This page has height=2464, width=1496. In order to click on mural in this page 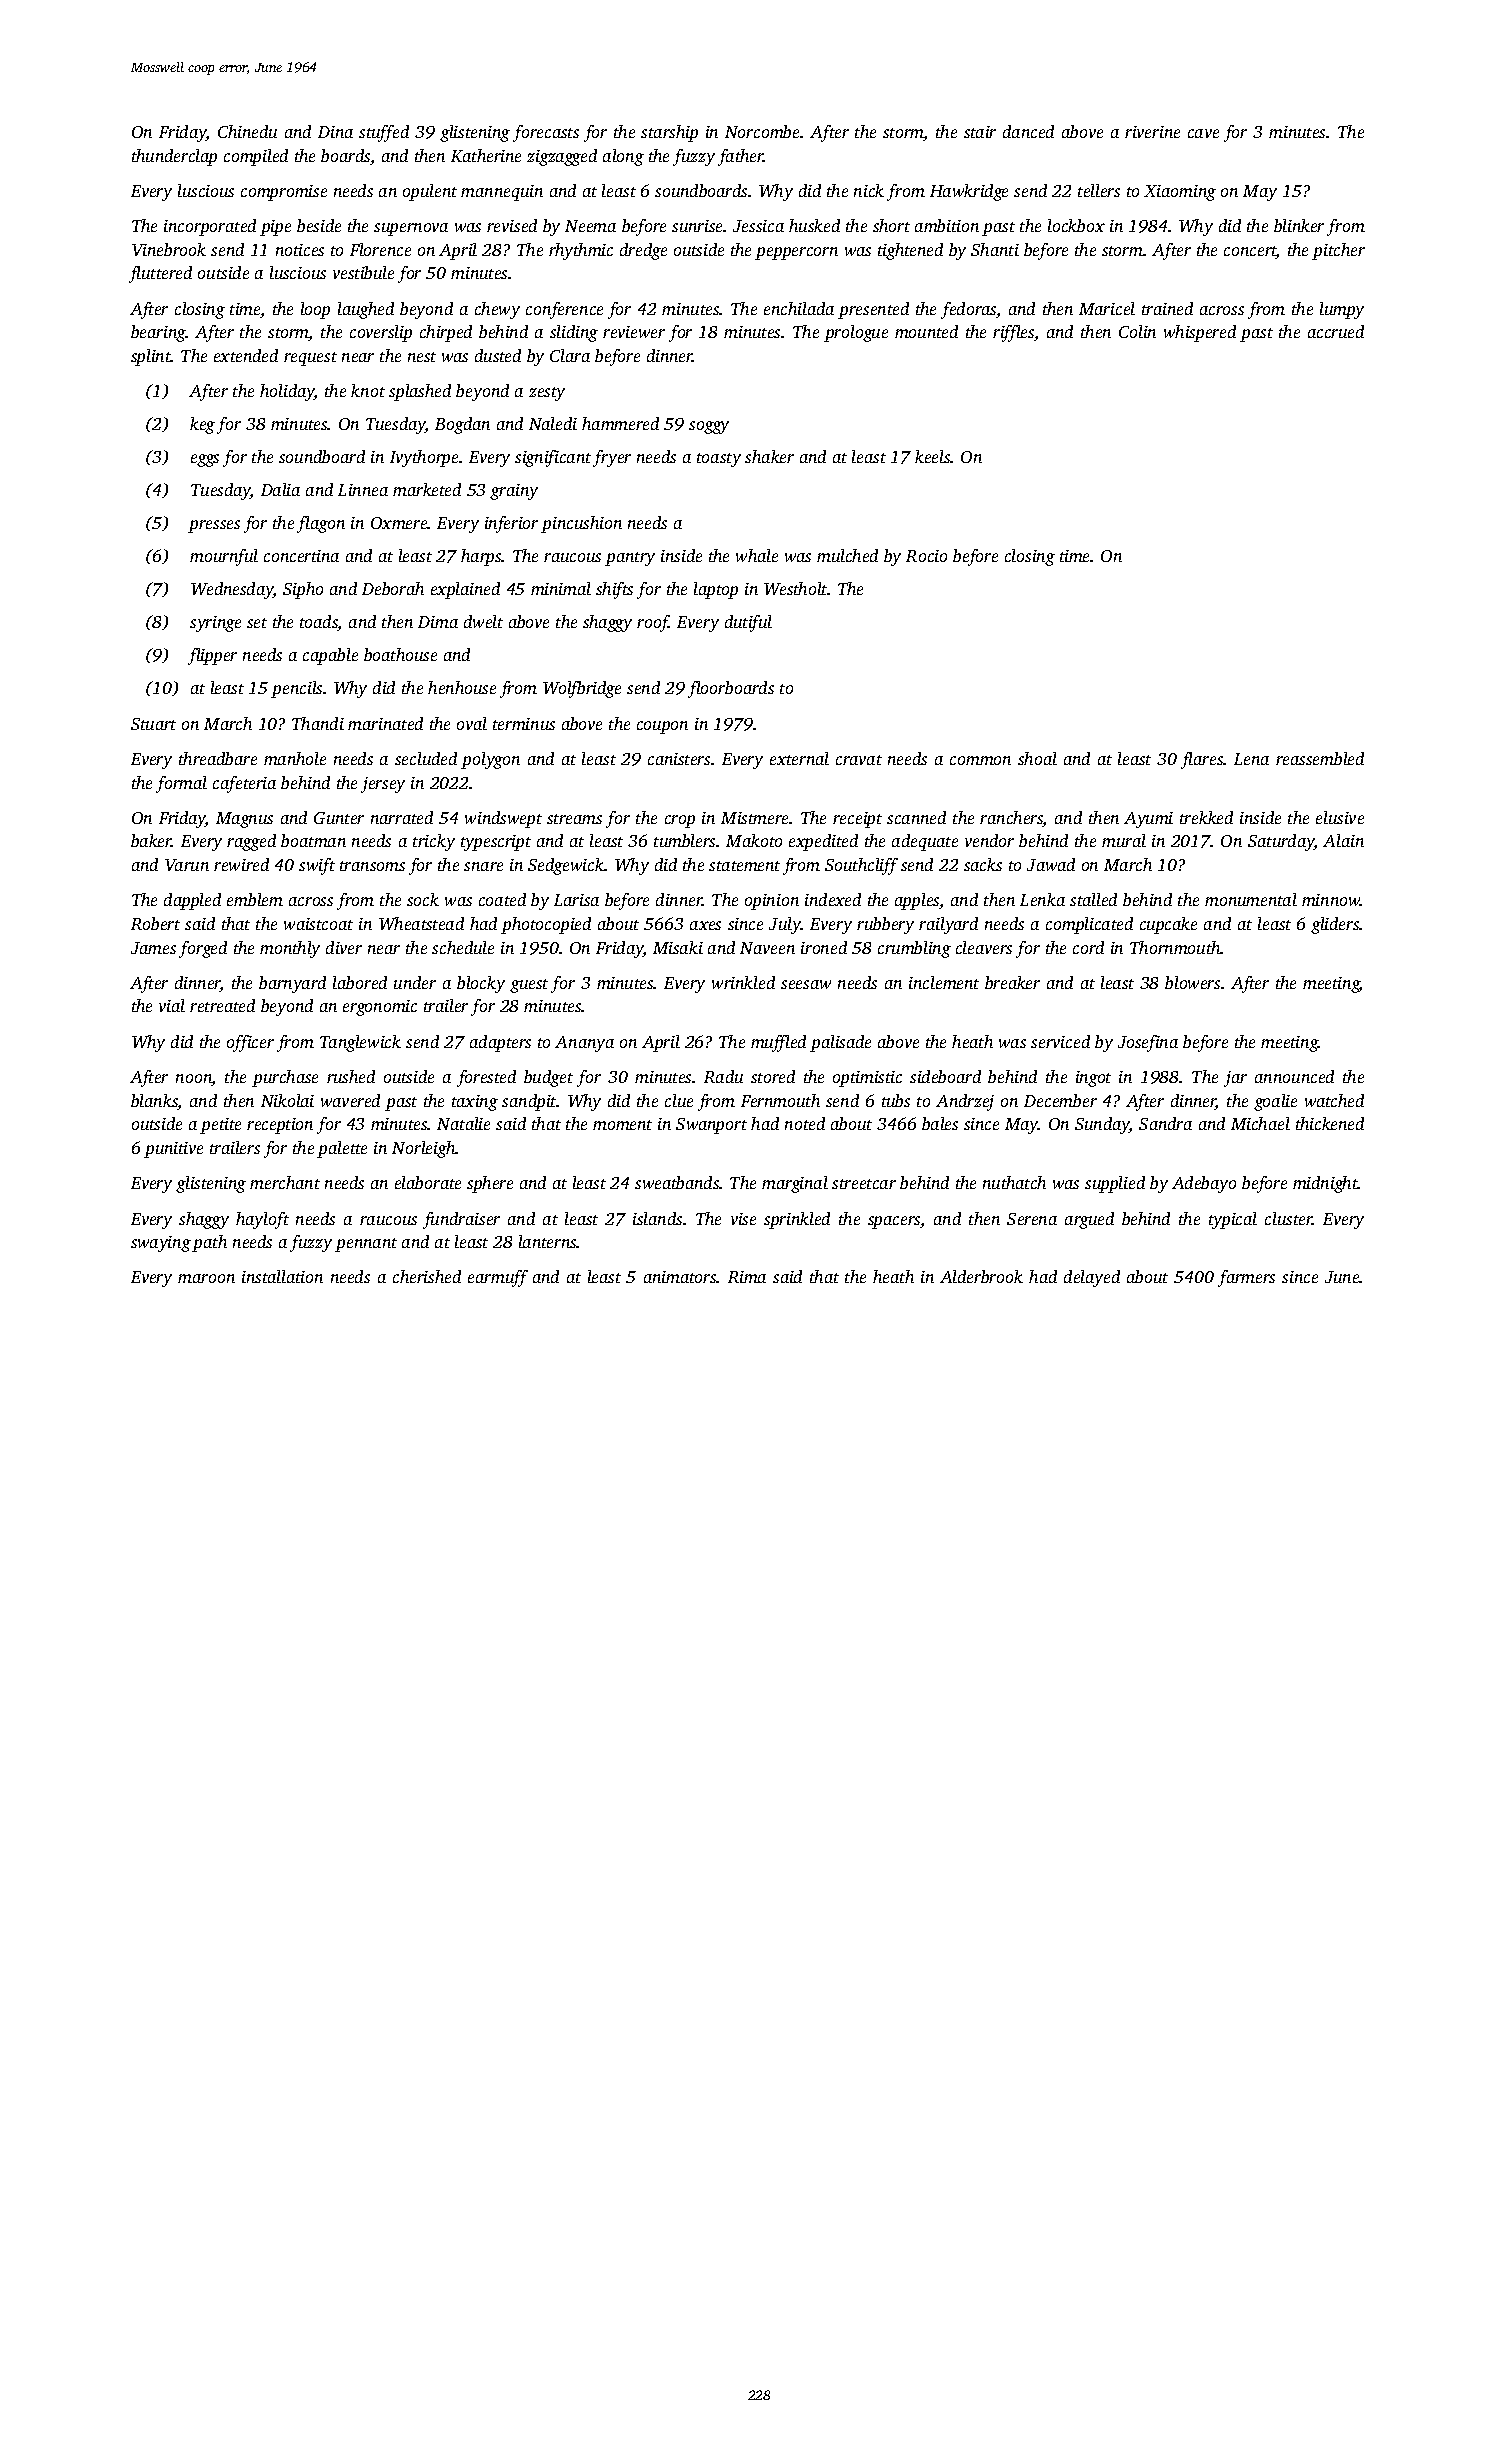, I will do `click(1124, 840)`.
